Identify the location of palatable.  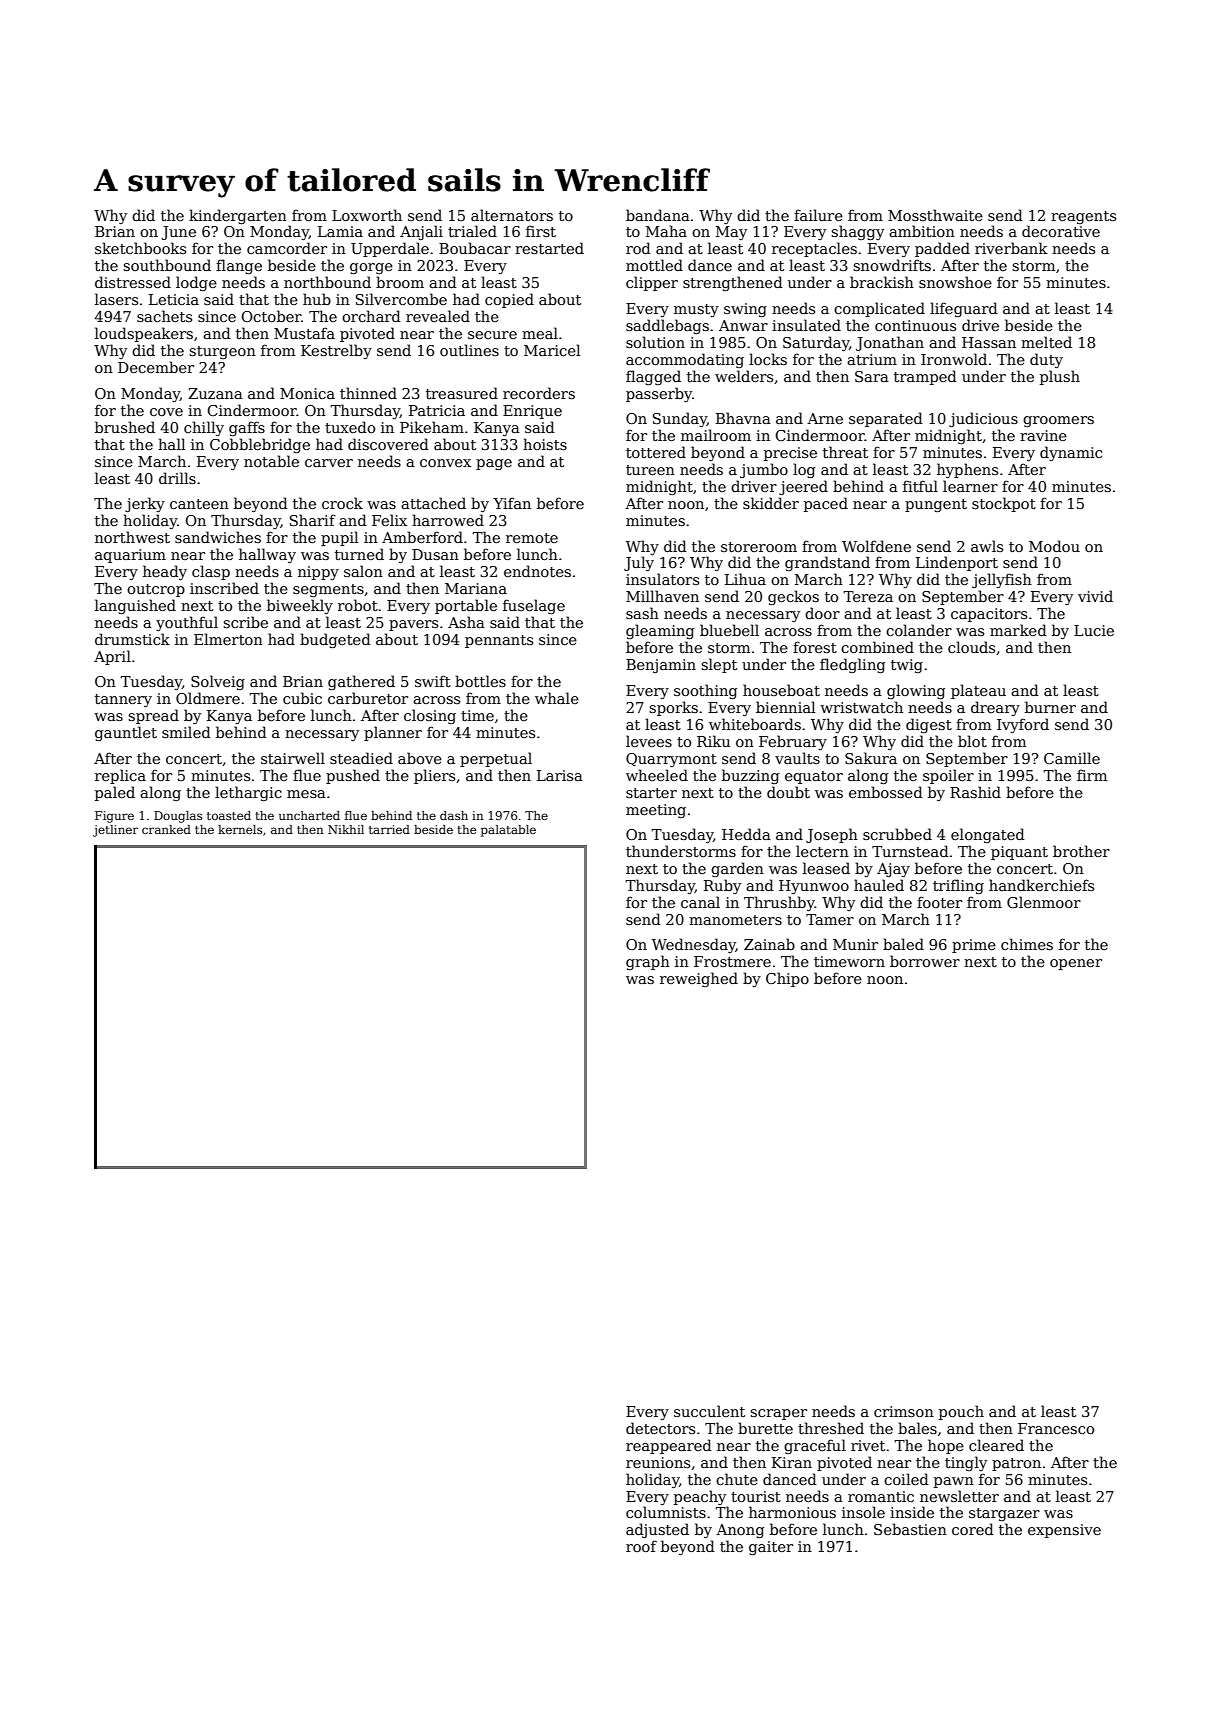
(508, 831).
